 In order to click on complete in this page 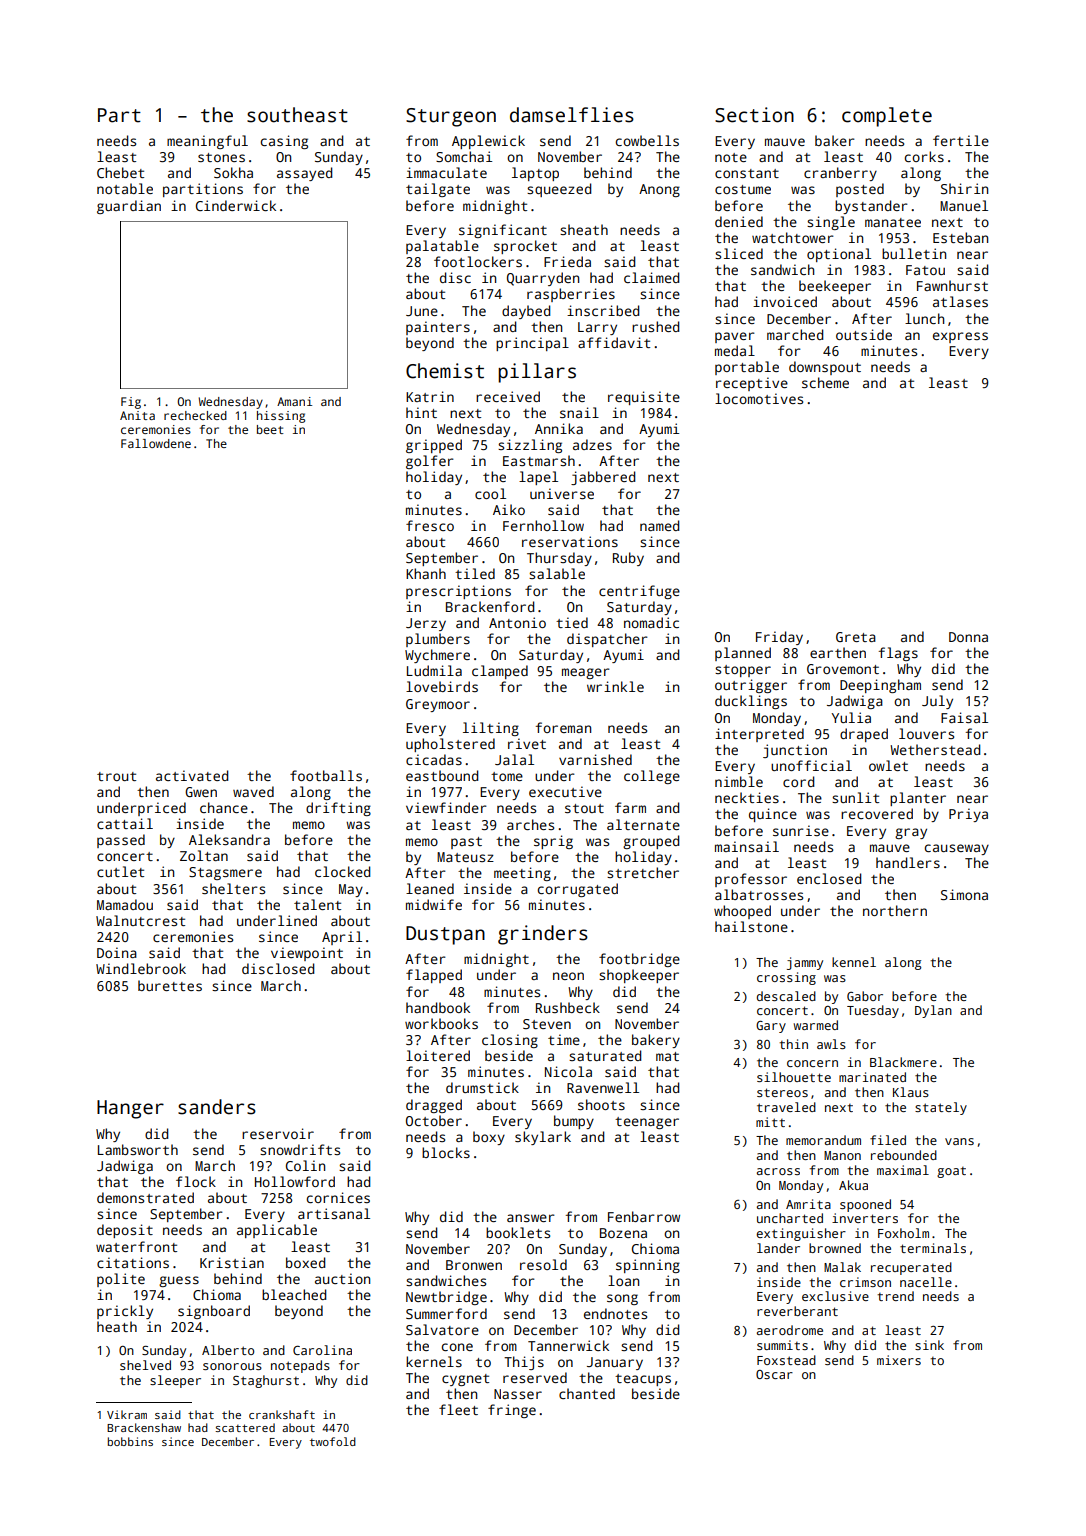, I will do `click(887, 117)`.
